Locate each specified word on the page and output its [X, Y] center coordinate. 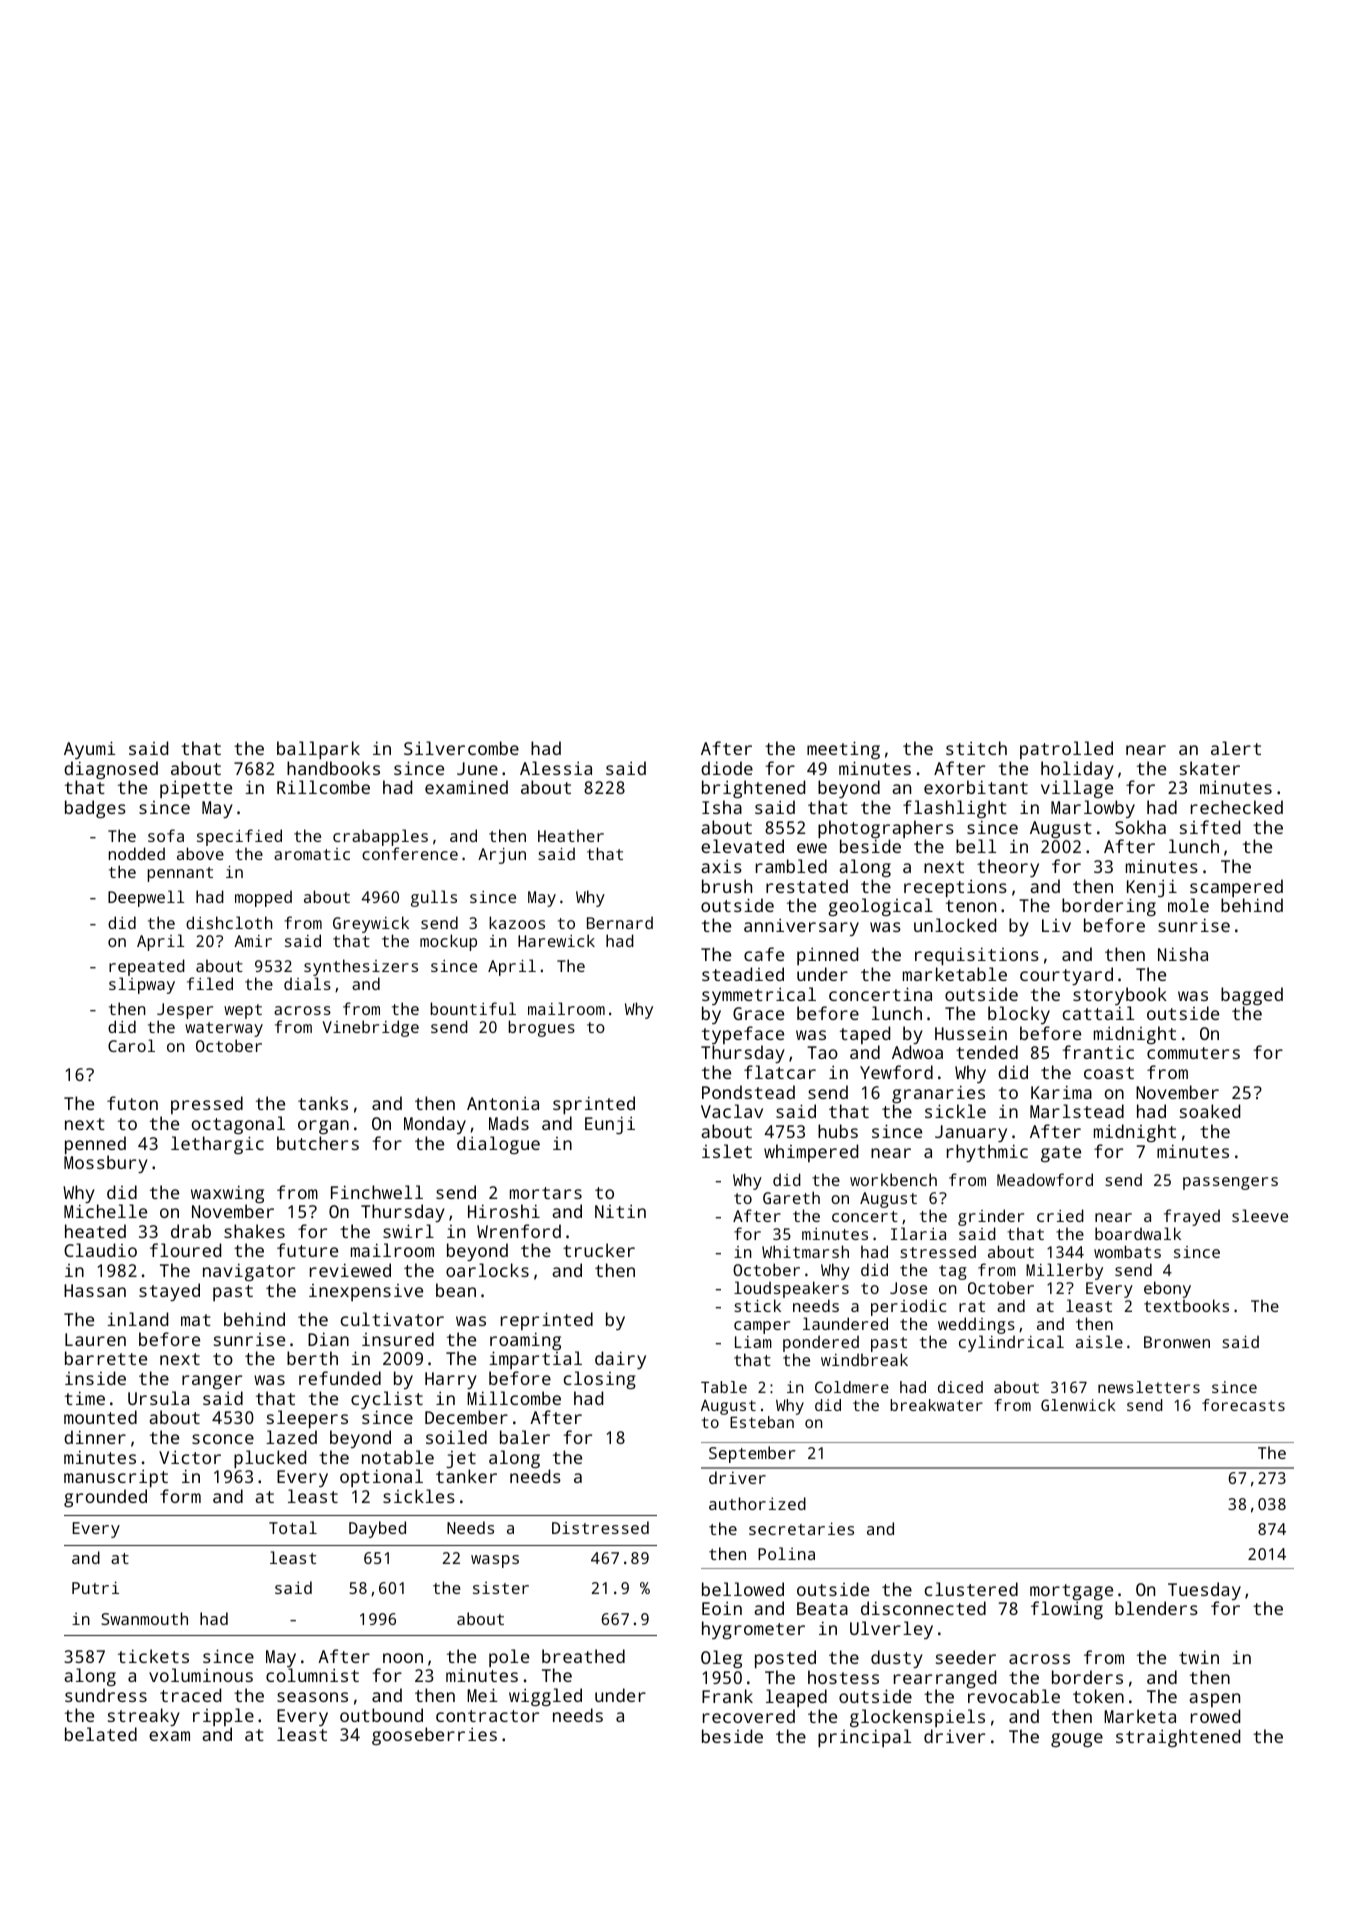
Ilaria [918, 1233]
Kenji [1152, 888]
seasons [312, 1697]
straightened [1178, 1738]
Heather [571, 835]
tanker [466, 1476]
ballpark [318, 750]
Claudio [100, 1250]
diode [727, 768]
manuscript [116, 1478]
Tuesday [1204, 1591]
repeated [147, 967]
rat [972, 1306]
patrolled [1066, 750]
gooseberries [434, 1736]
